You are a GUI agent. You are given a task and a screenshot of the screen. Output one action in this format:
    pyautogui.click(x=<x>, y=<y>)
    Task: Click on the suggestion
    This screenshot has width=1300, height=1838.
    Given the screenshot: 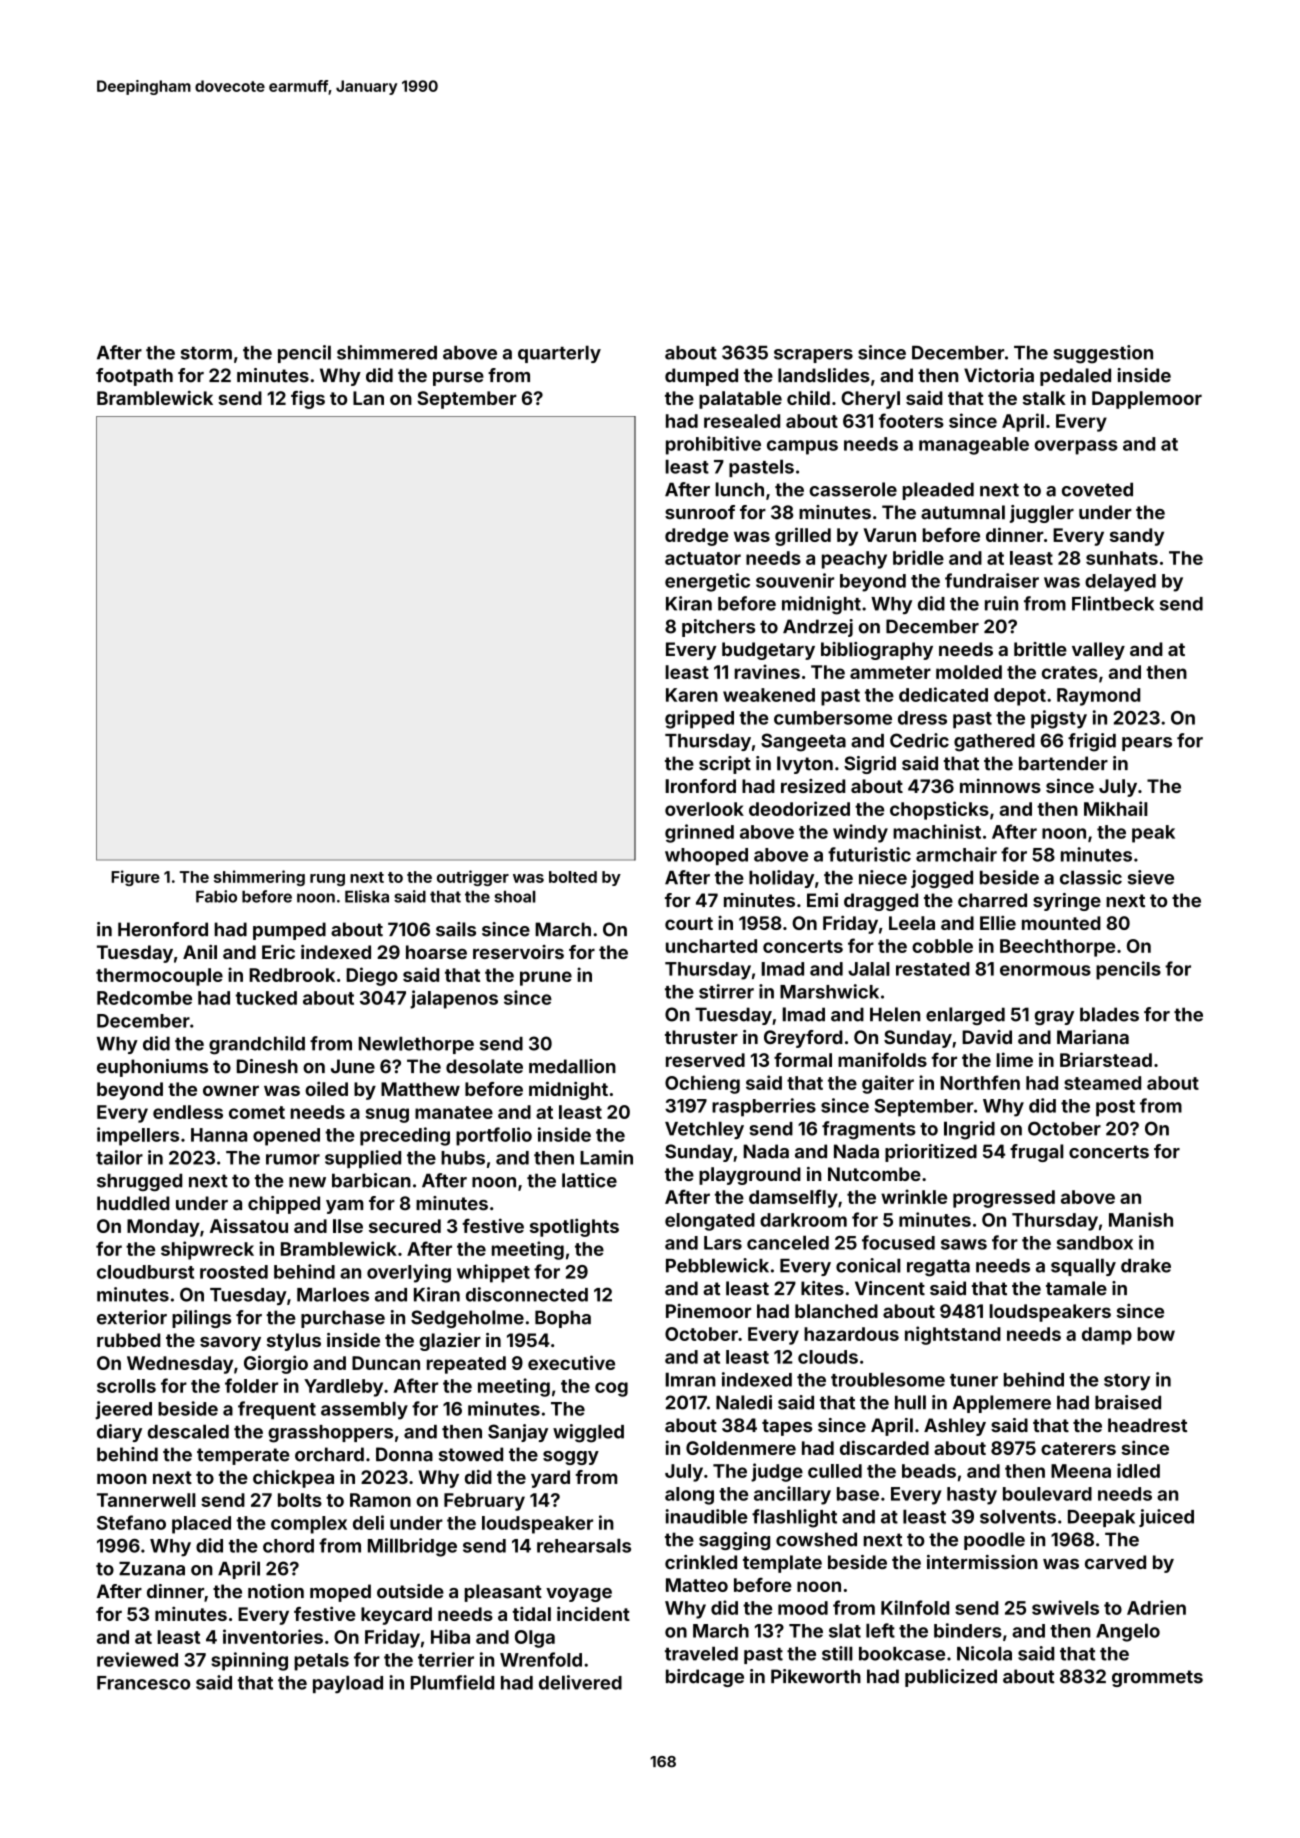 What is the action you would take?
    pyautogui.click(x=1103, y=354)
